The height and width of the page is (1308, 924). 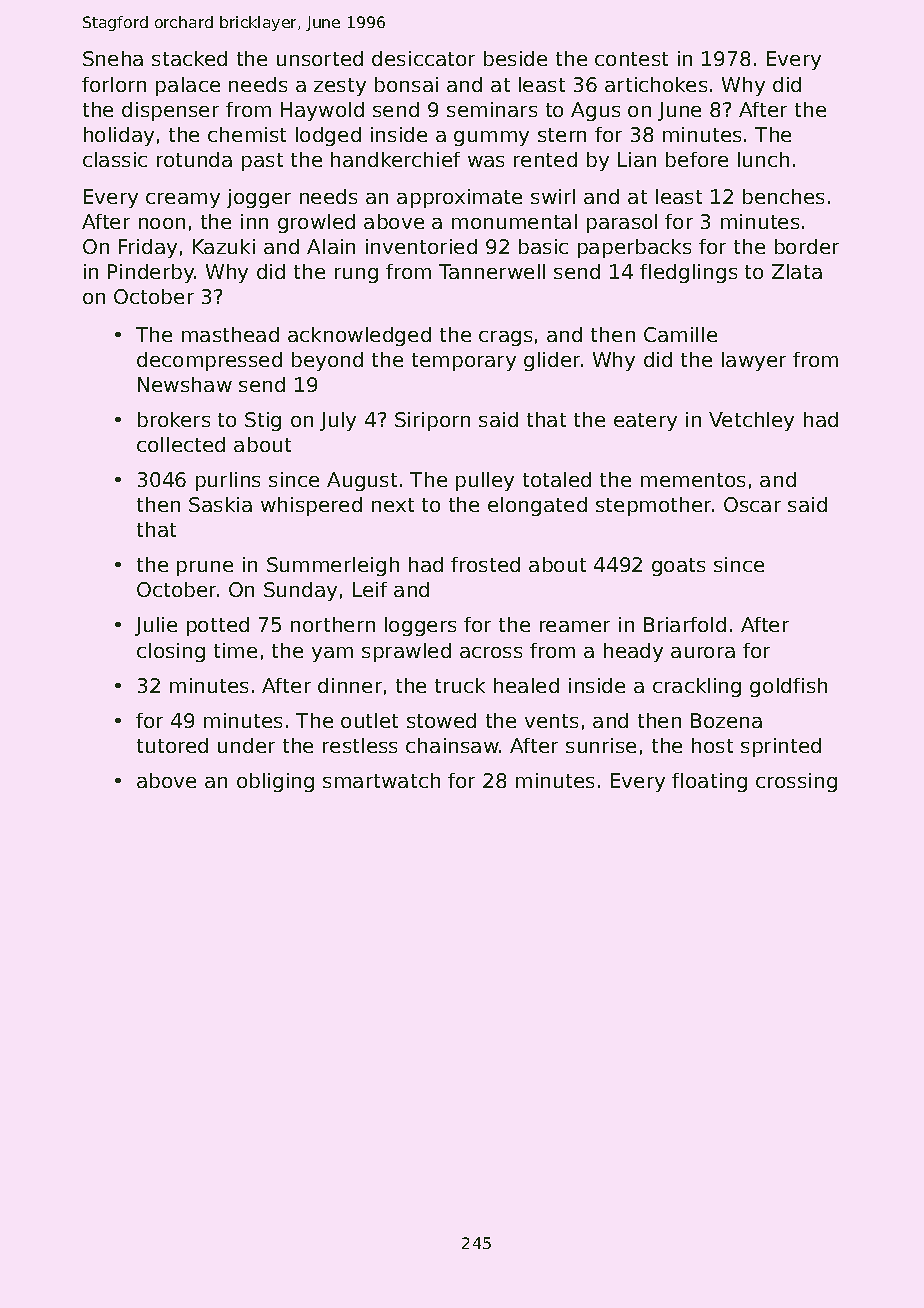 What do you see at coordinates (162, 223) in the page?
I see `noon` at bounding box center [162, 223].
